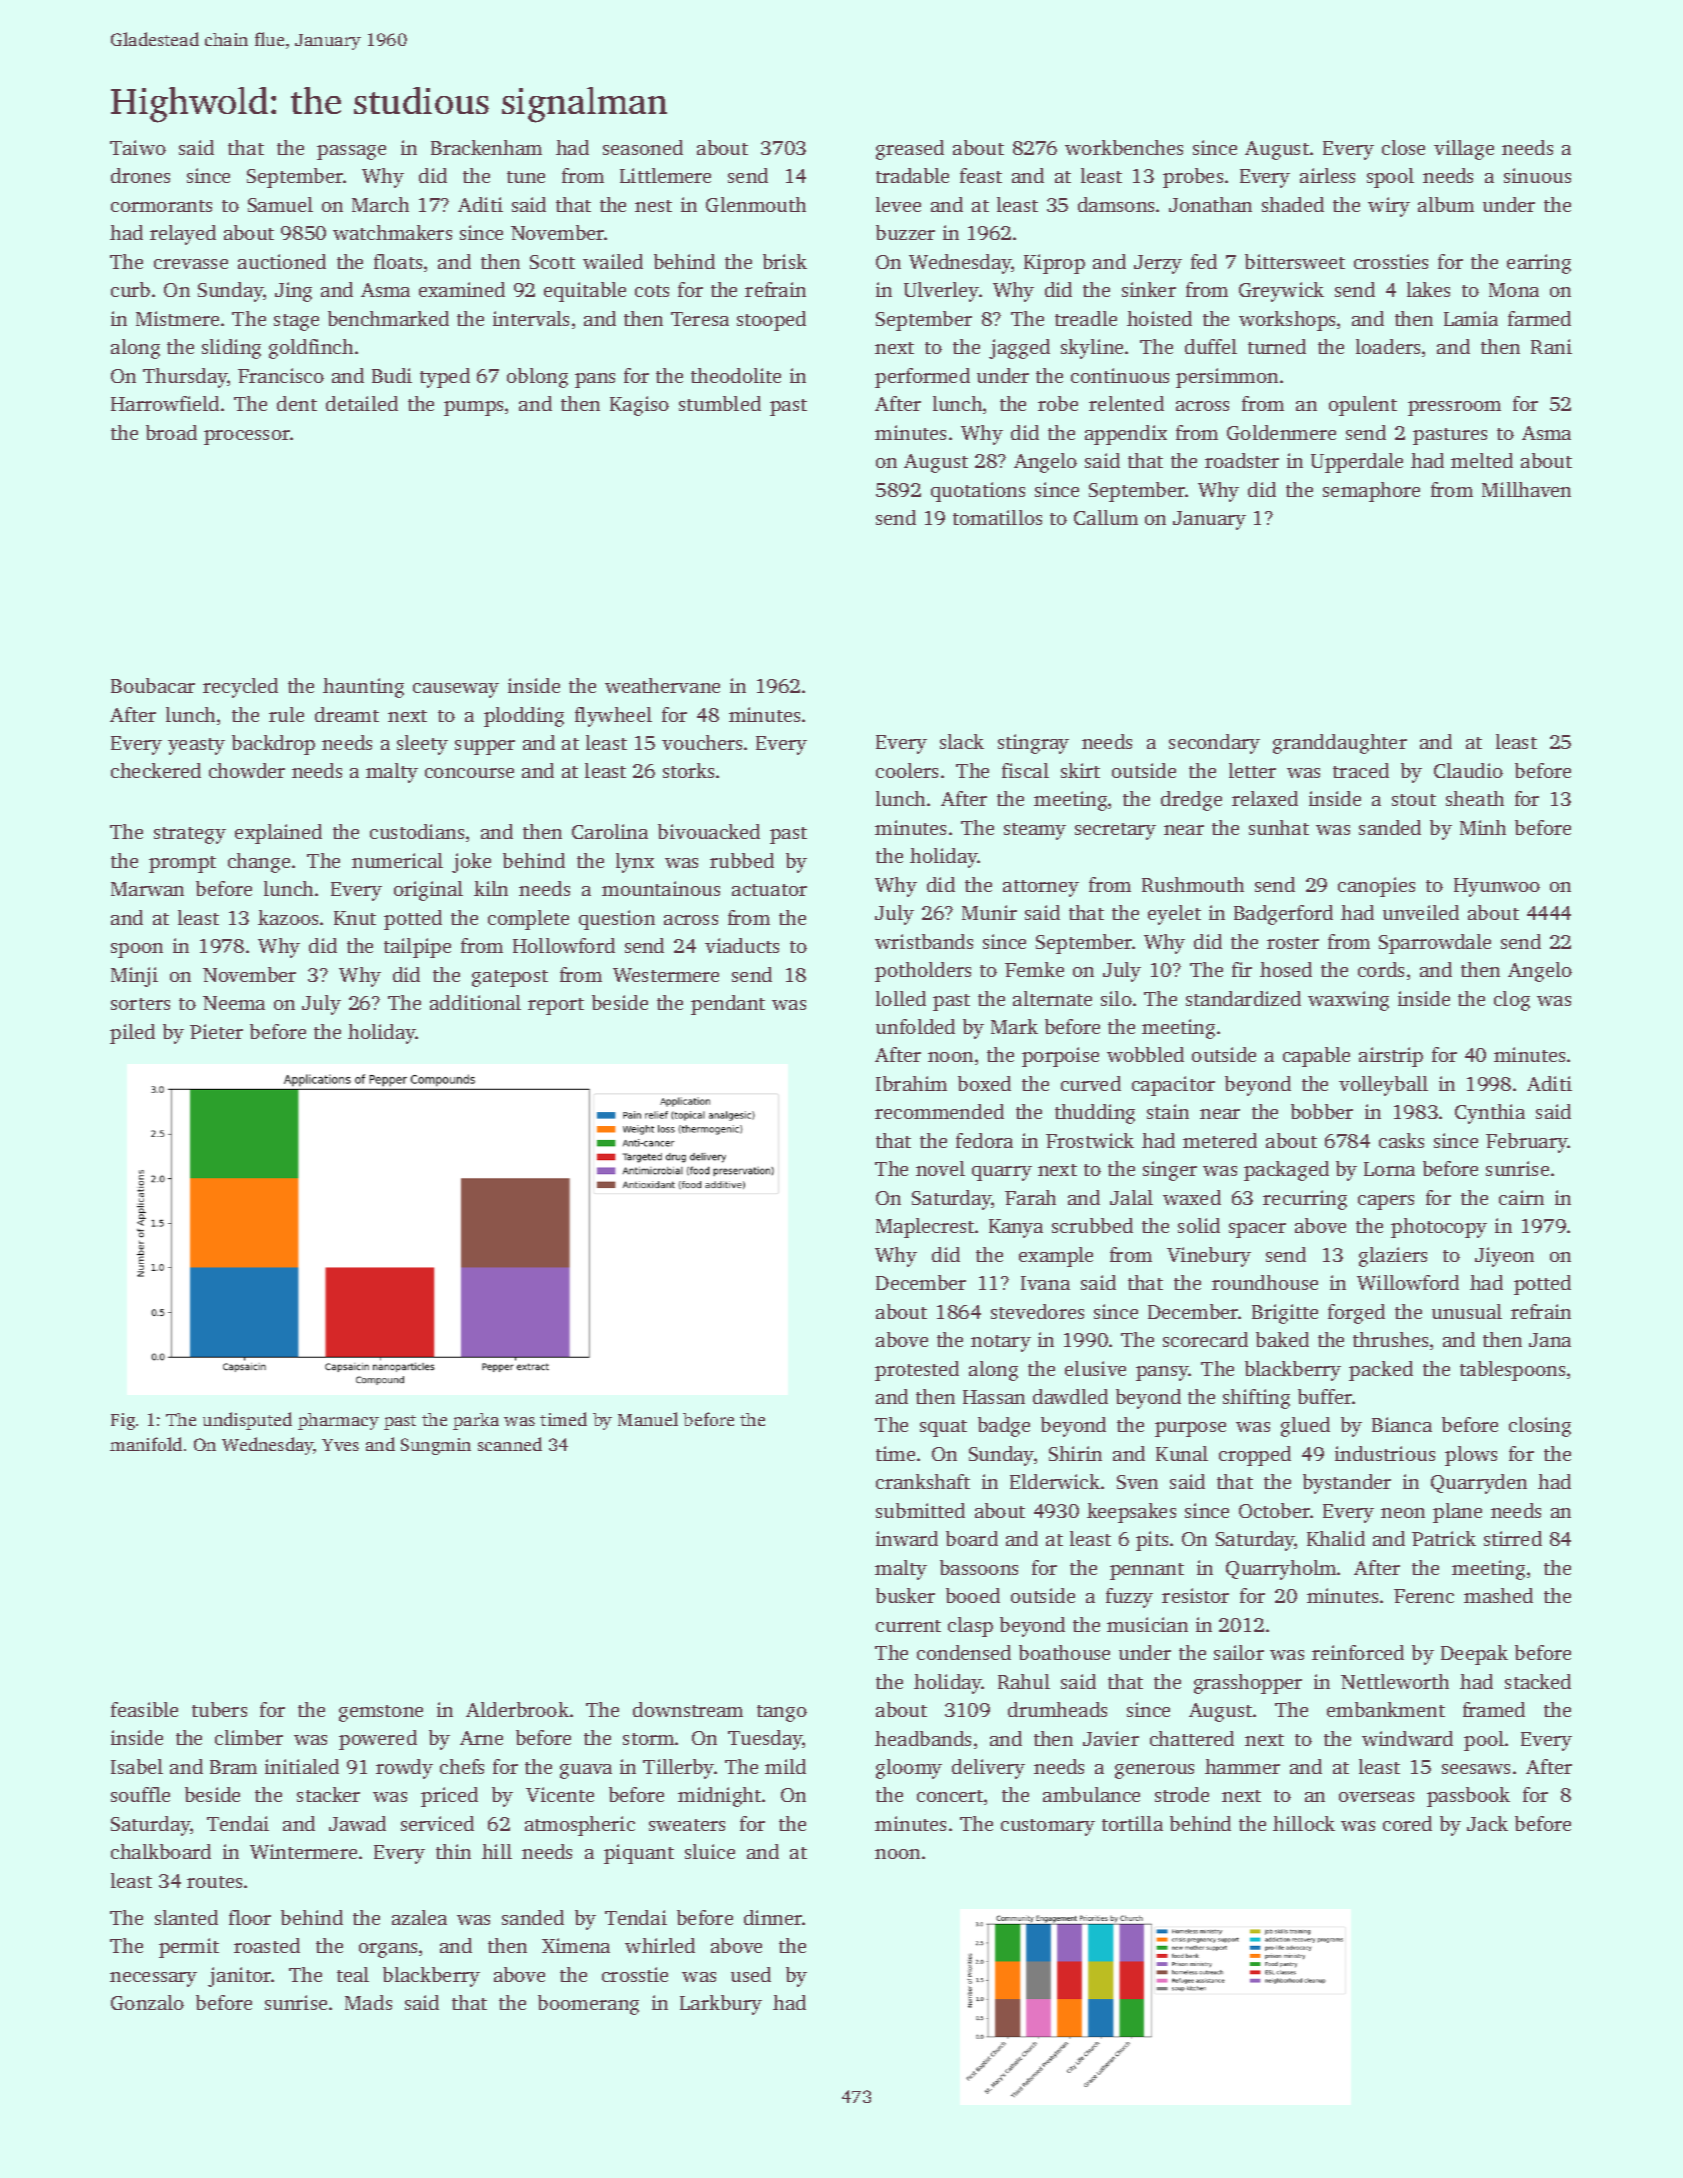 The height and width of the screenshot is (2178, 1683). What do you see at coordinates (130, 289) in the screenshot?
I see `curb` at bounding box center [130, 289].
